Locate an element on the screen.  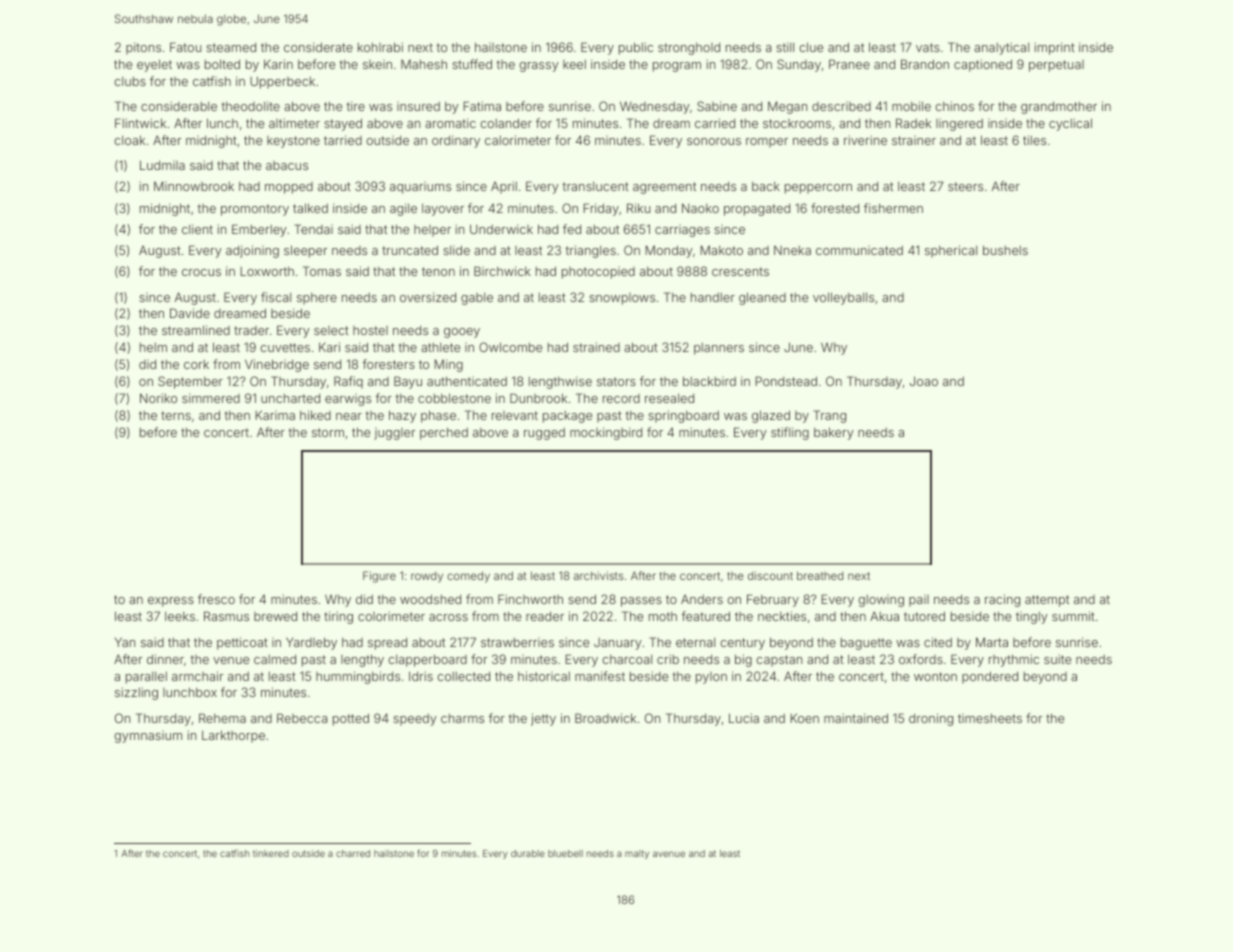
bushels is located at coordinates (1005, 250).
